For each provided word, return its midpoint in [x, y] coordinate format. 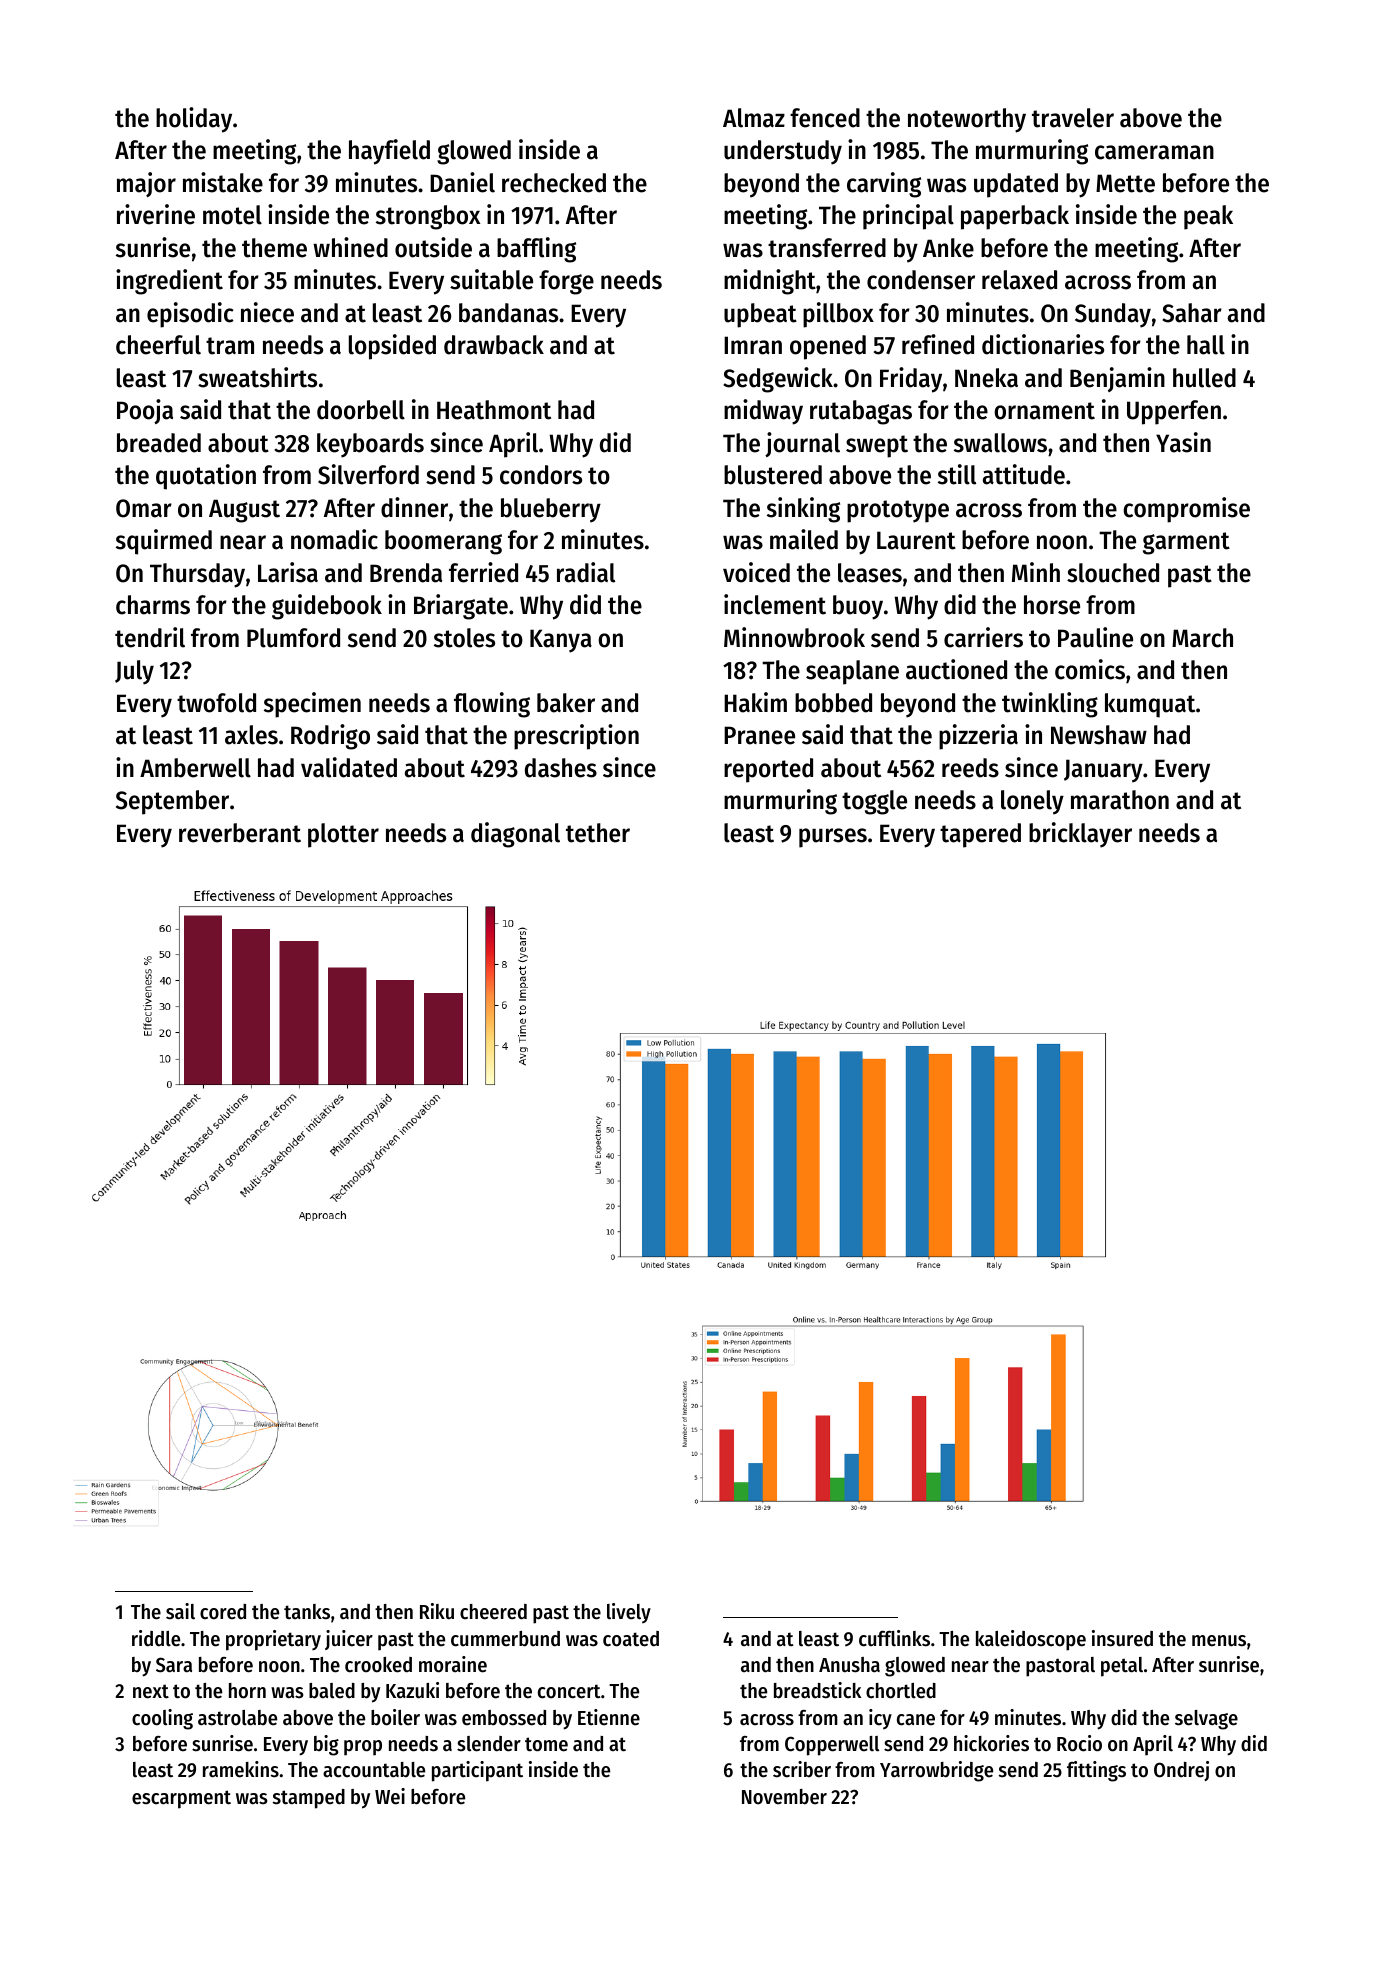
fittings [1096, 1771]
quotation [206, 477]
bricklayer [1080, 835]
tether [598, 833]
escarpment [181, 1799]
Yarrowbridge [936, 1771]
